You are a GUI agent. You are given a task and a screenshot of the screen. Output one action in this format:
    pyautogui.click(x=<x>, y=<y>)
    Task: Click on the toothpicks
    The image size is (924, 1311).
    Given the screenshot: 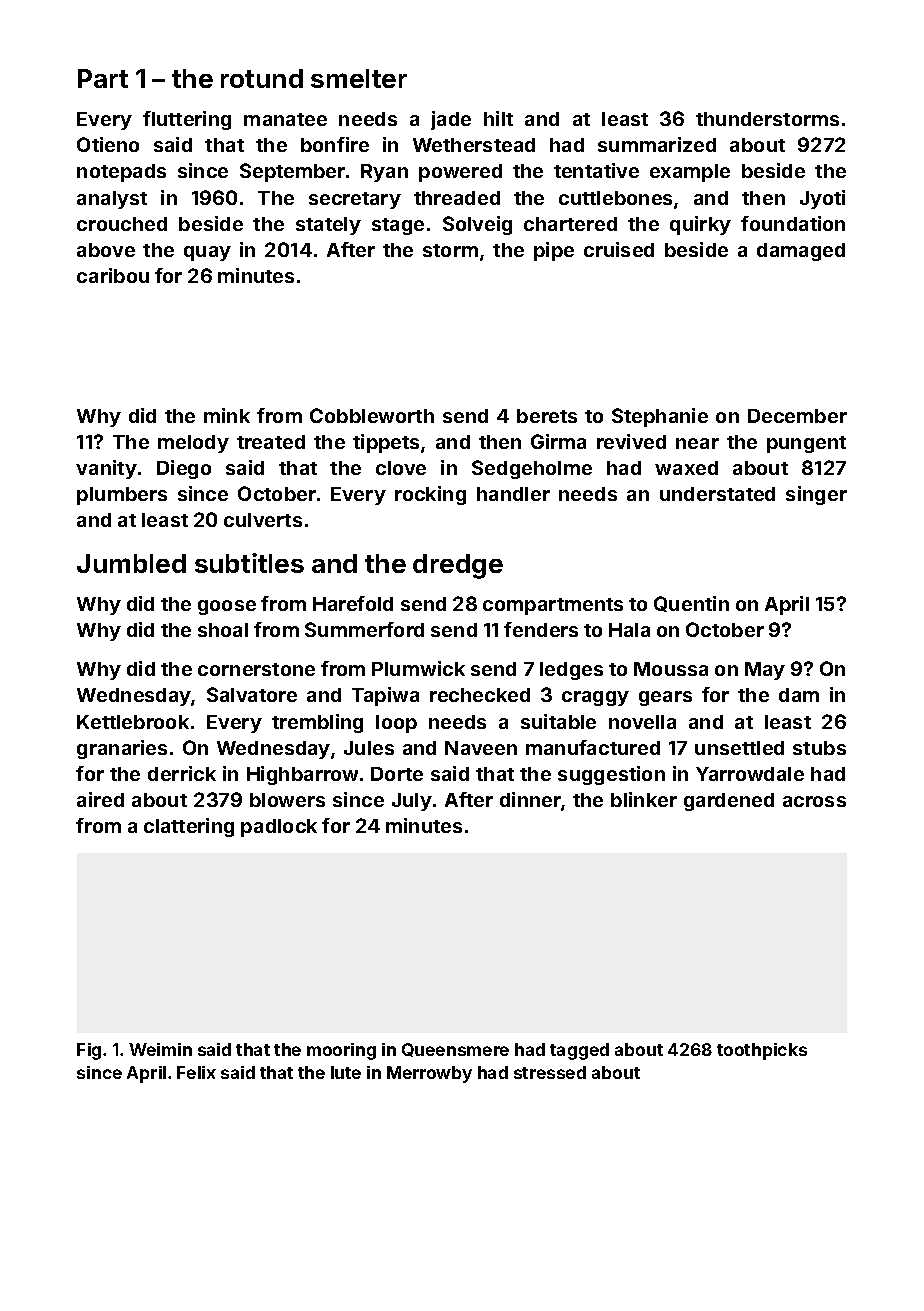 What is the action you would take?
    pyautogui.click(x=762, y=1051)
